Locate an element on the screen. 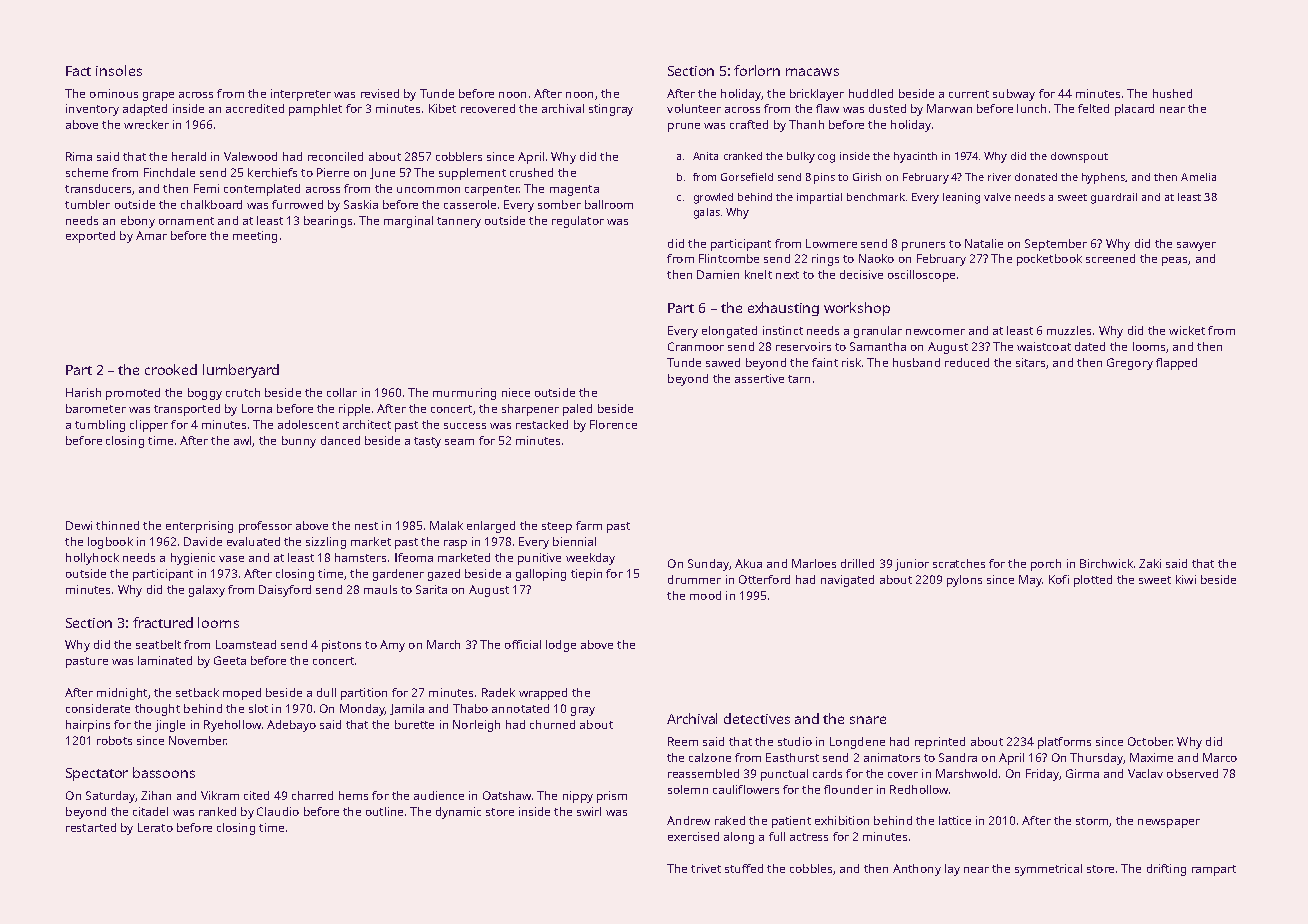  benchmark is located at coordinates (876, 197).
